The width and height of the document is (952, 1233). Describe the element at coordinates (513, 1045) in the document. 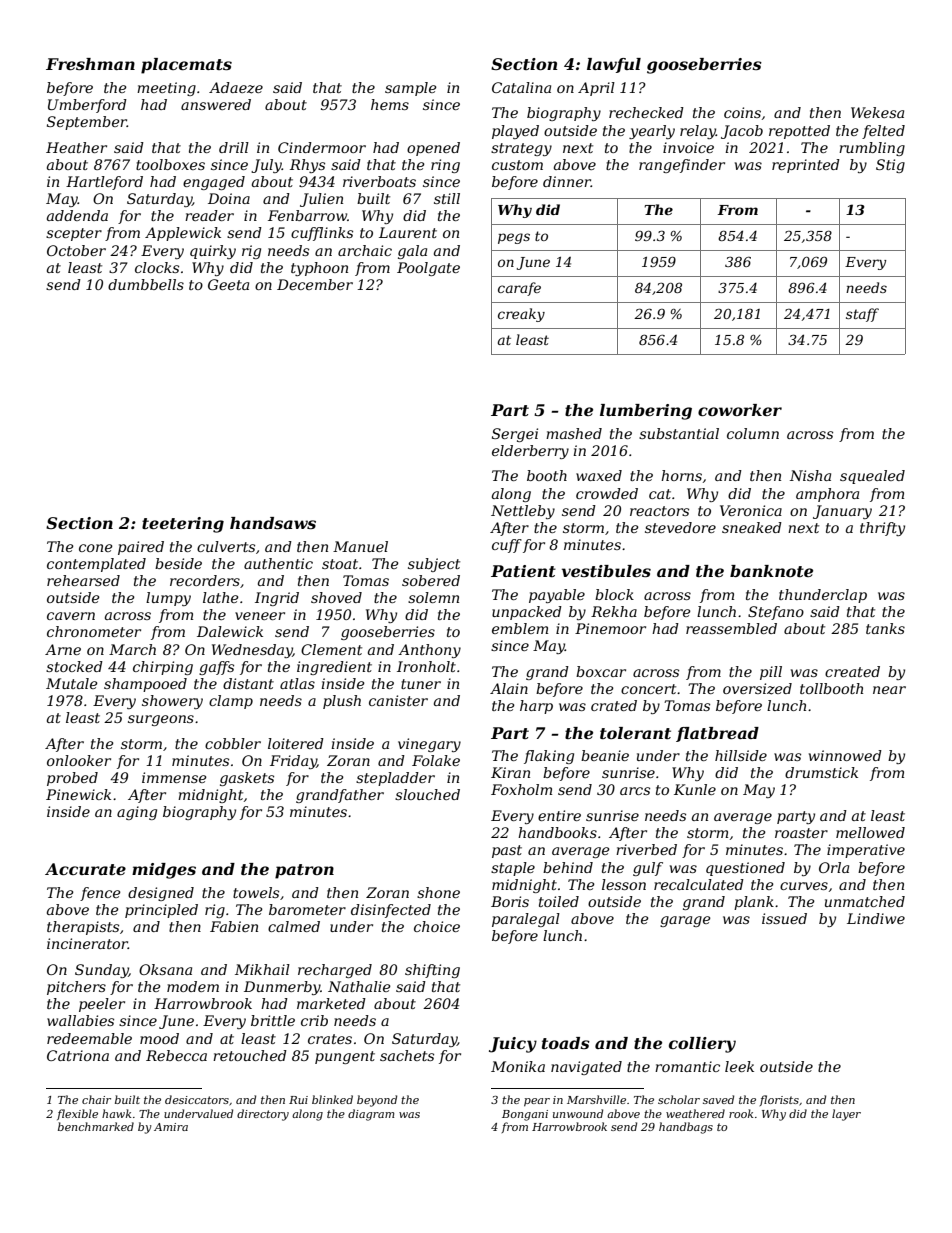

I see `Juicy` at that location.
